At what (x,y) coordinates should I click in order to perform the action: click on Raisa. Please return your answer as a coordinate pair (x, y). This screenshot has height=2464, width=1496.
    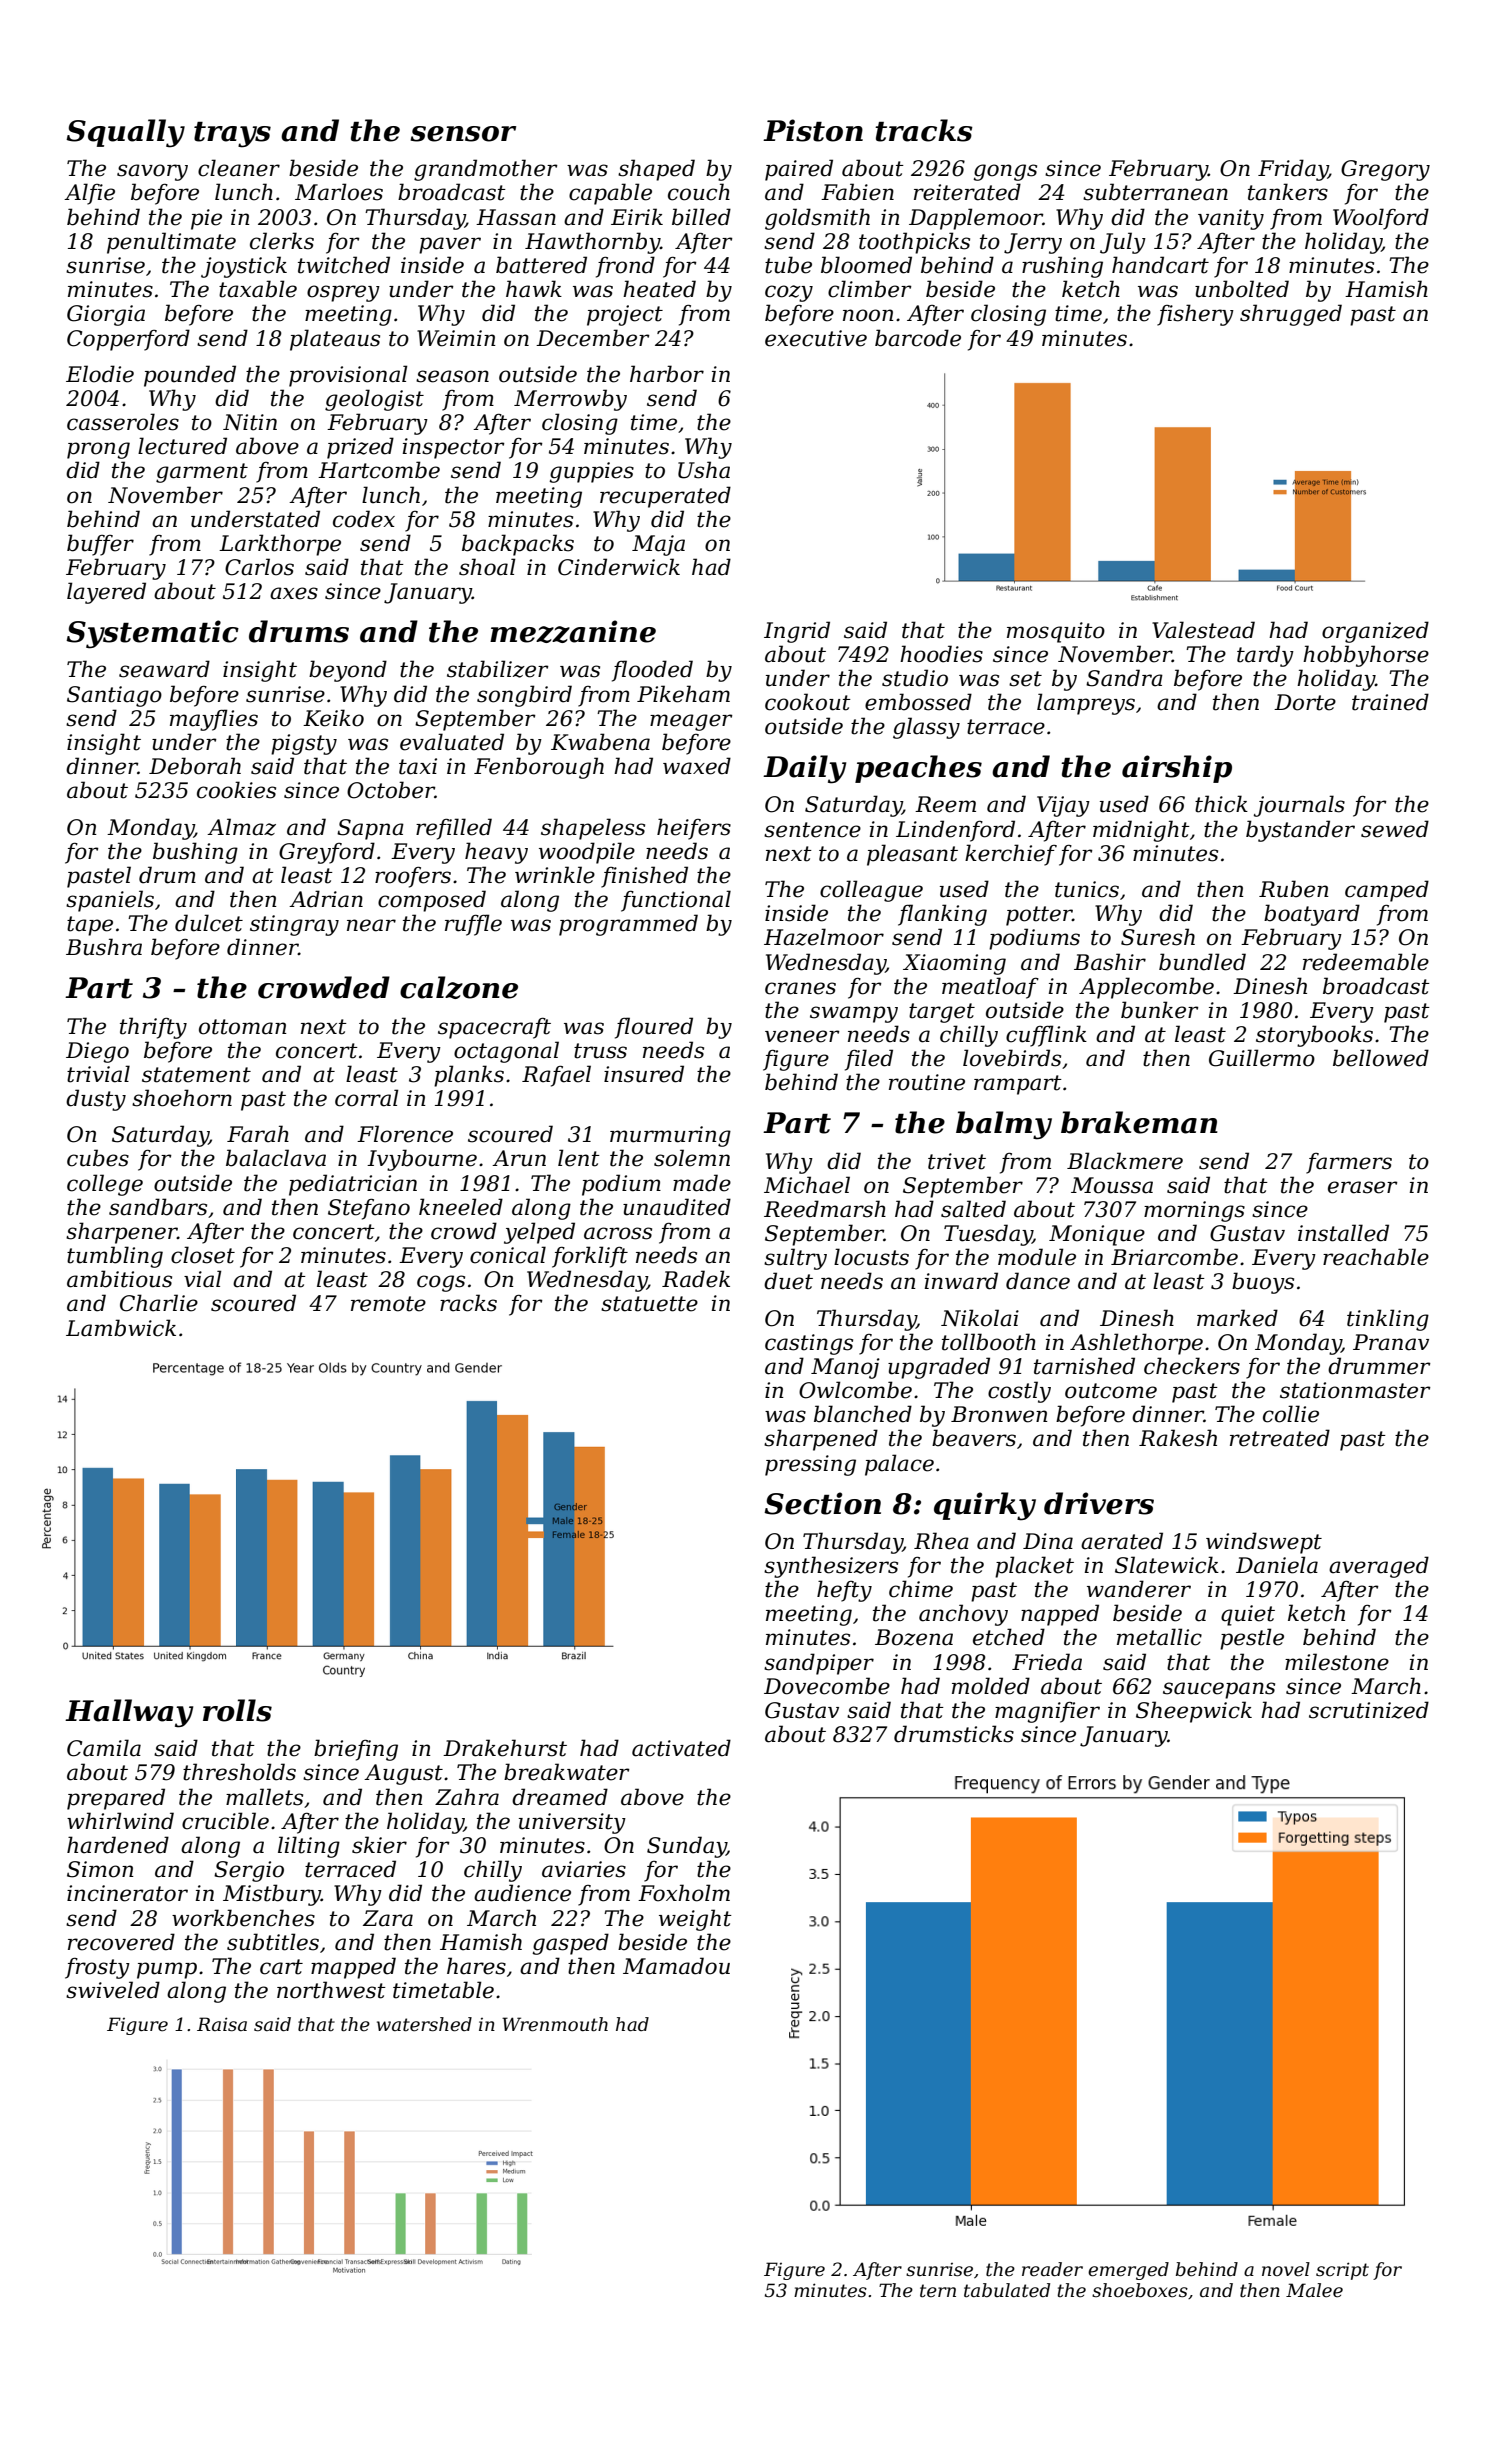
    Looking at the image, I should click on (222, 2024).
